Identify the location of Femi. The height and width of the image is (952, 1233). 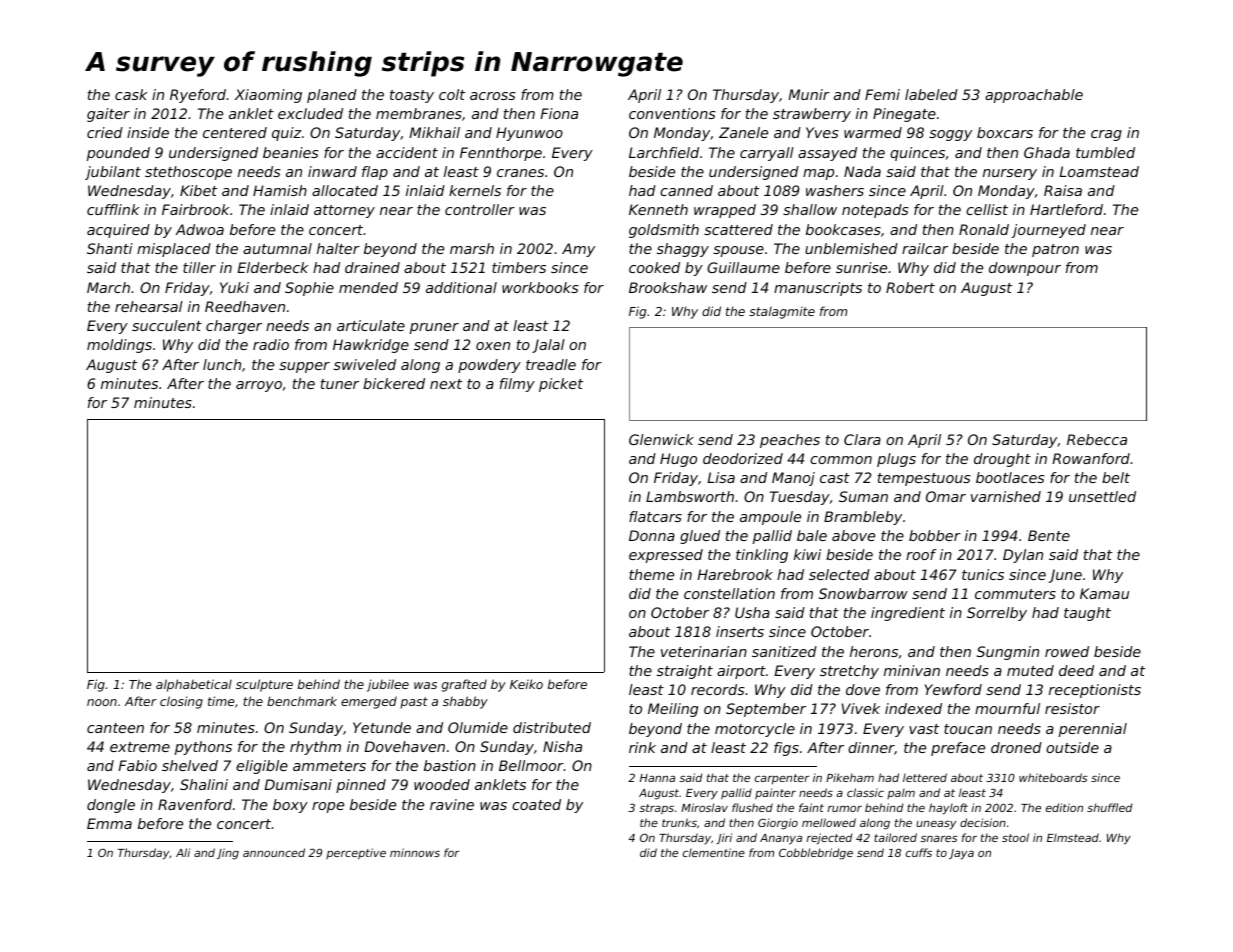
(882, 94).
